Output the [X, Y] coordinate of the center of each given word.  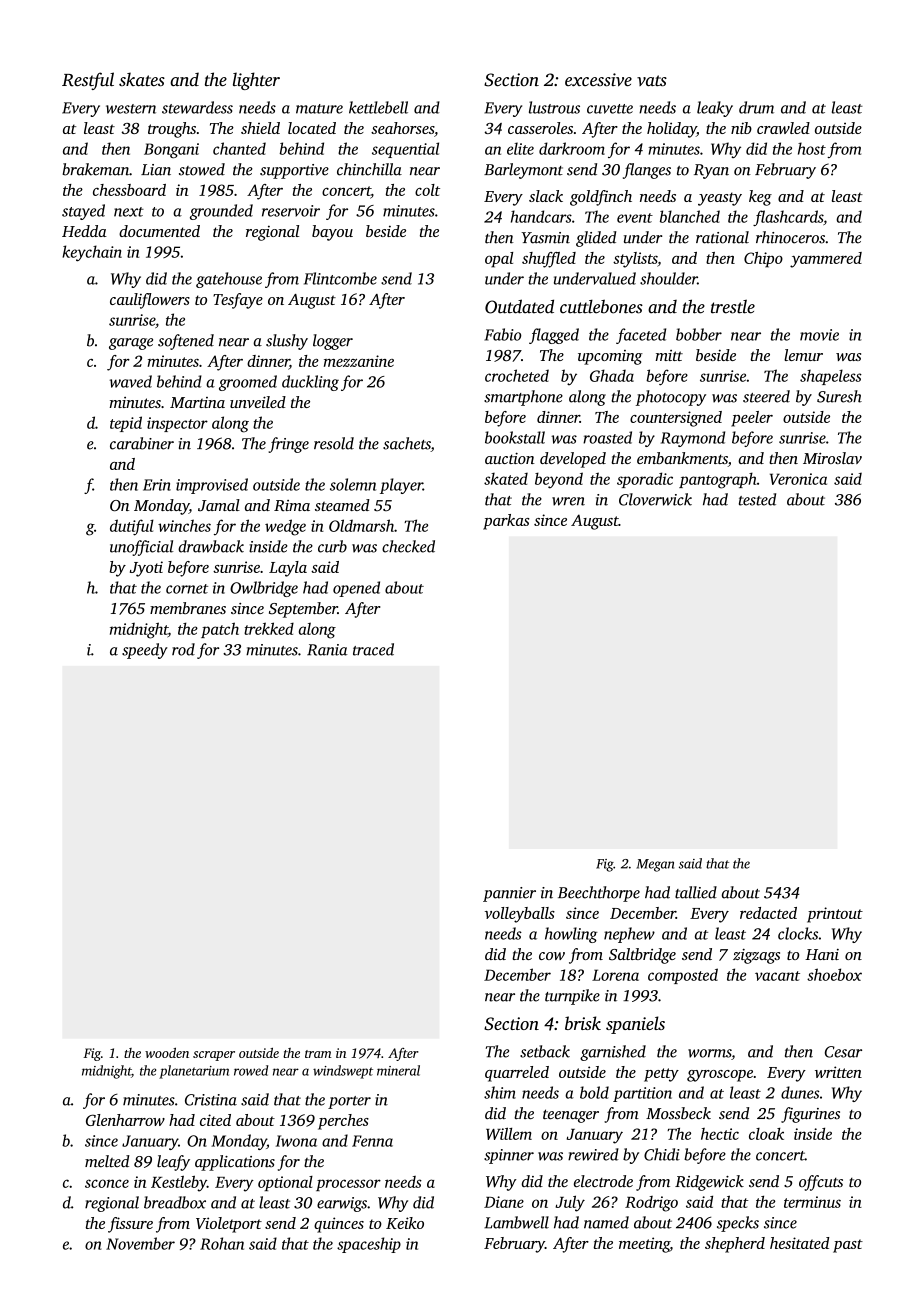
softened [186, 342]
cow [552, 956]
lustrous [554, 107]
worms [709, 1053]
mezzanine [359, 361]
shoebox [834, 974]
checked [408, 546]
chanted [239, 148]
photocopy [671, 398]
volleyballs [520, 915]
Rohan [222, 1243]
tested [757, 499]
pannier [509, 894]
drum [756, 107]
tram [318, 1054]
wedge [285, 527]
